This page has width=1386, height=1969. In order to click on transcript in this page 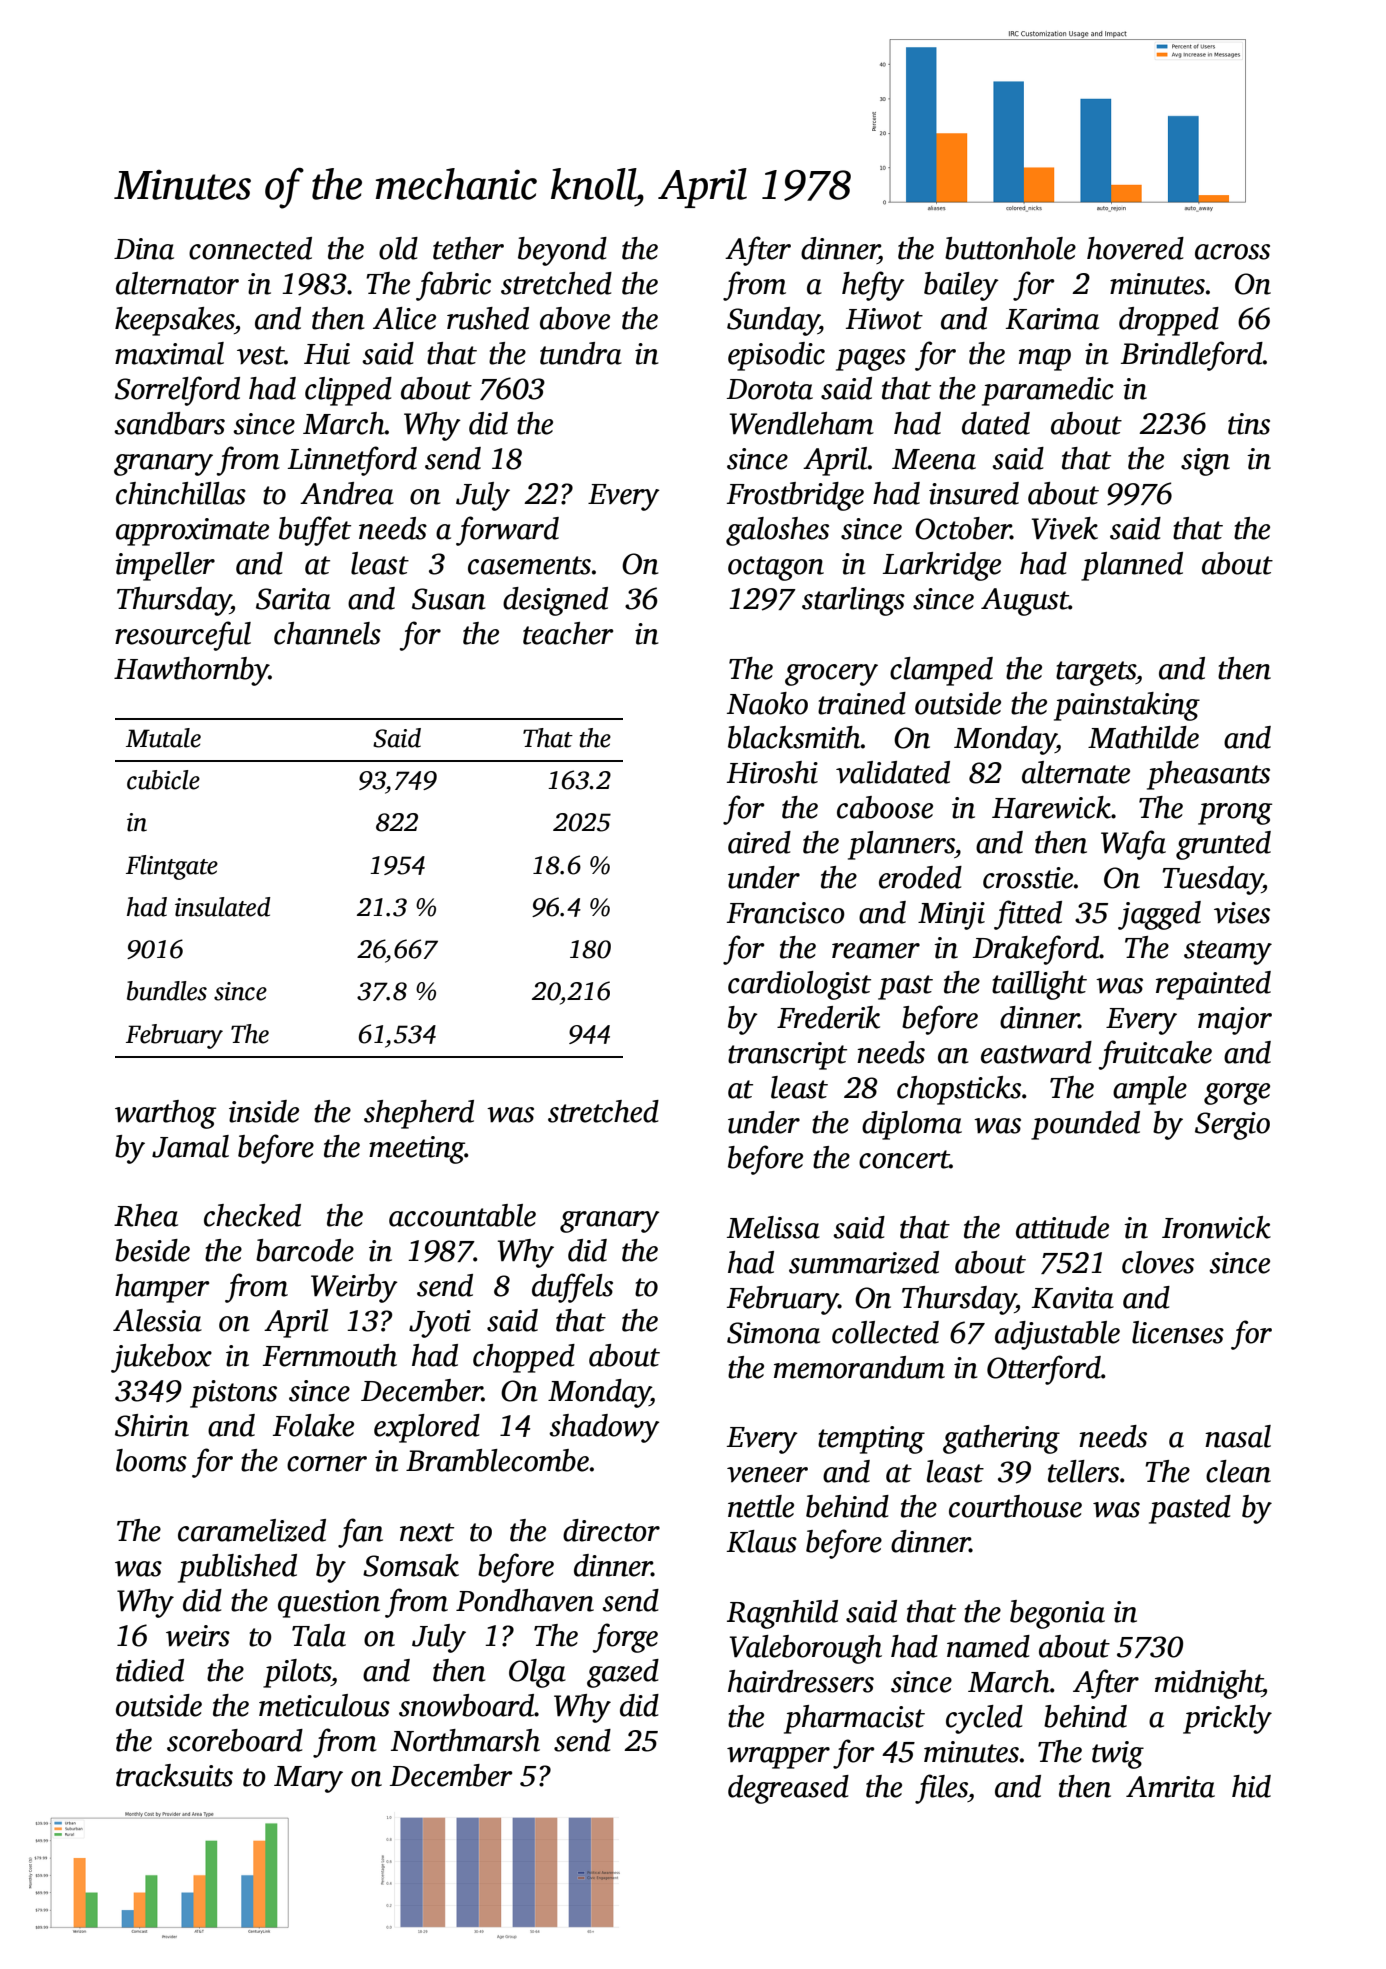, I will do `click(787, 1056)`.
